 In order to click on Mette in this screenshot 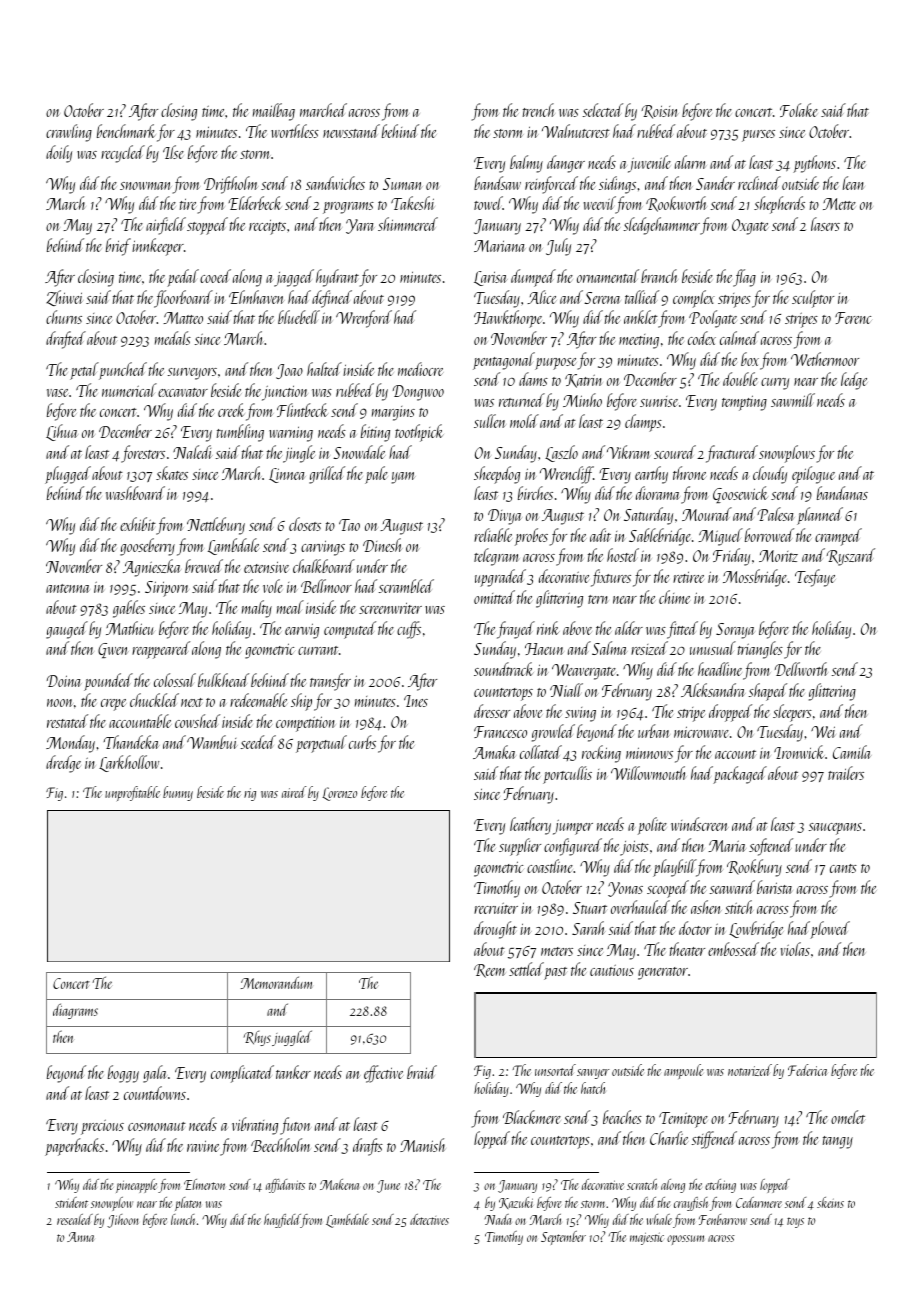, I will do `click(839, 204)`.
